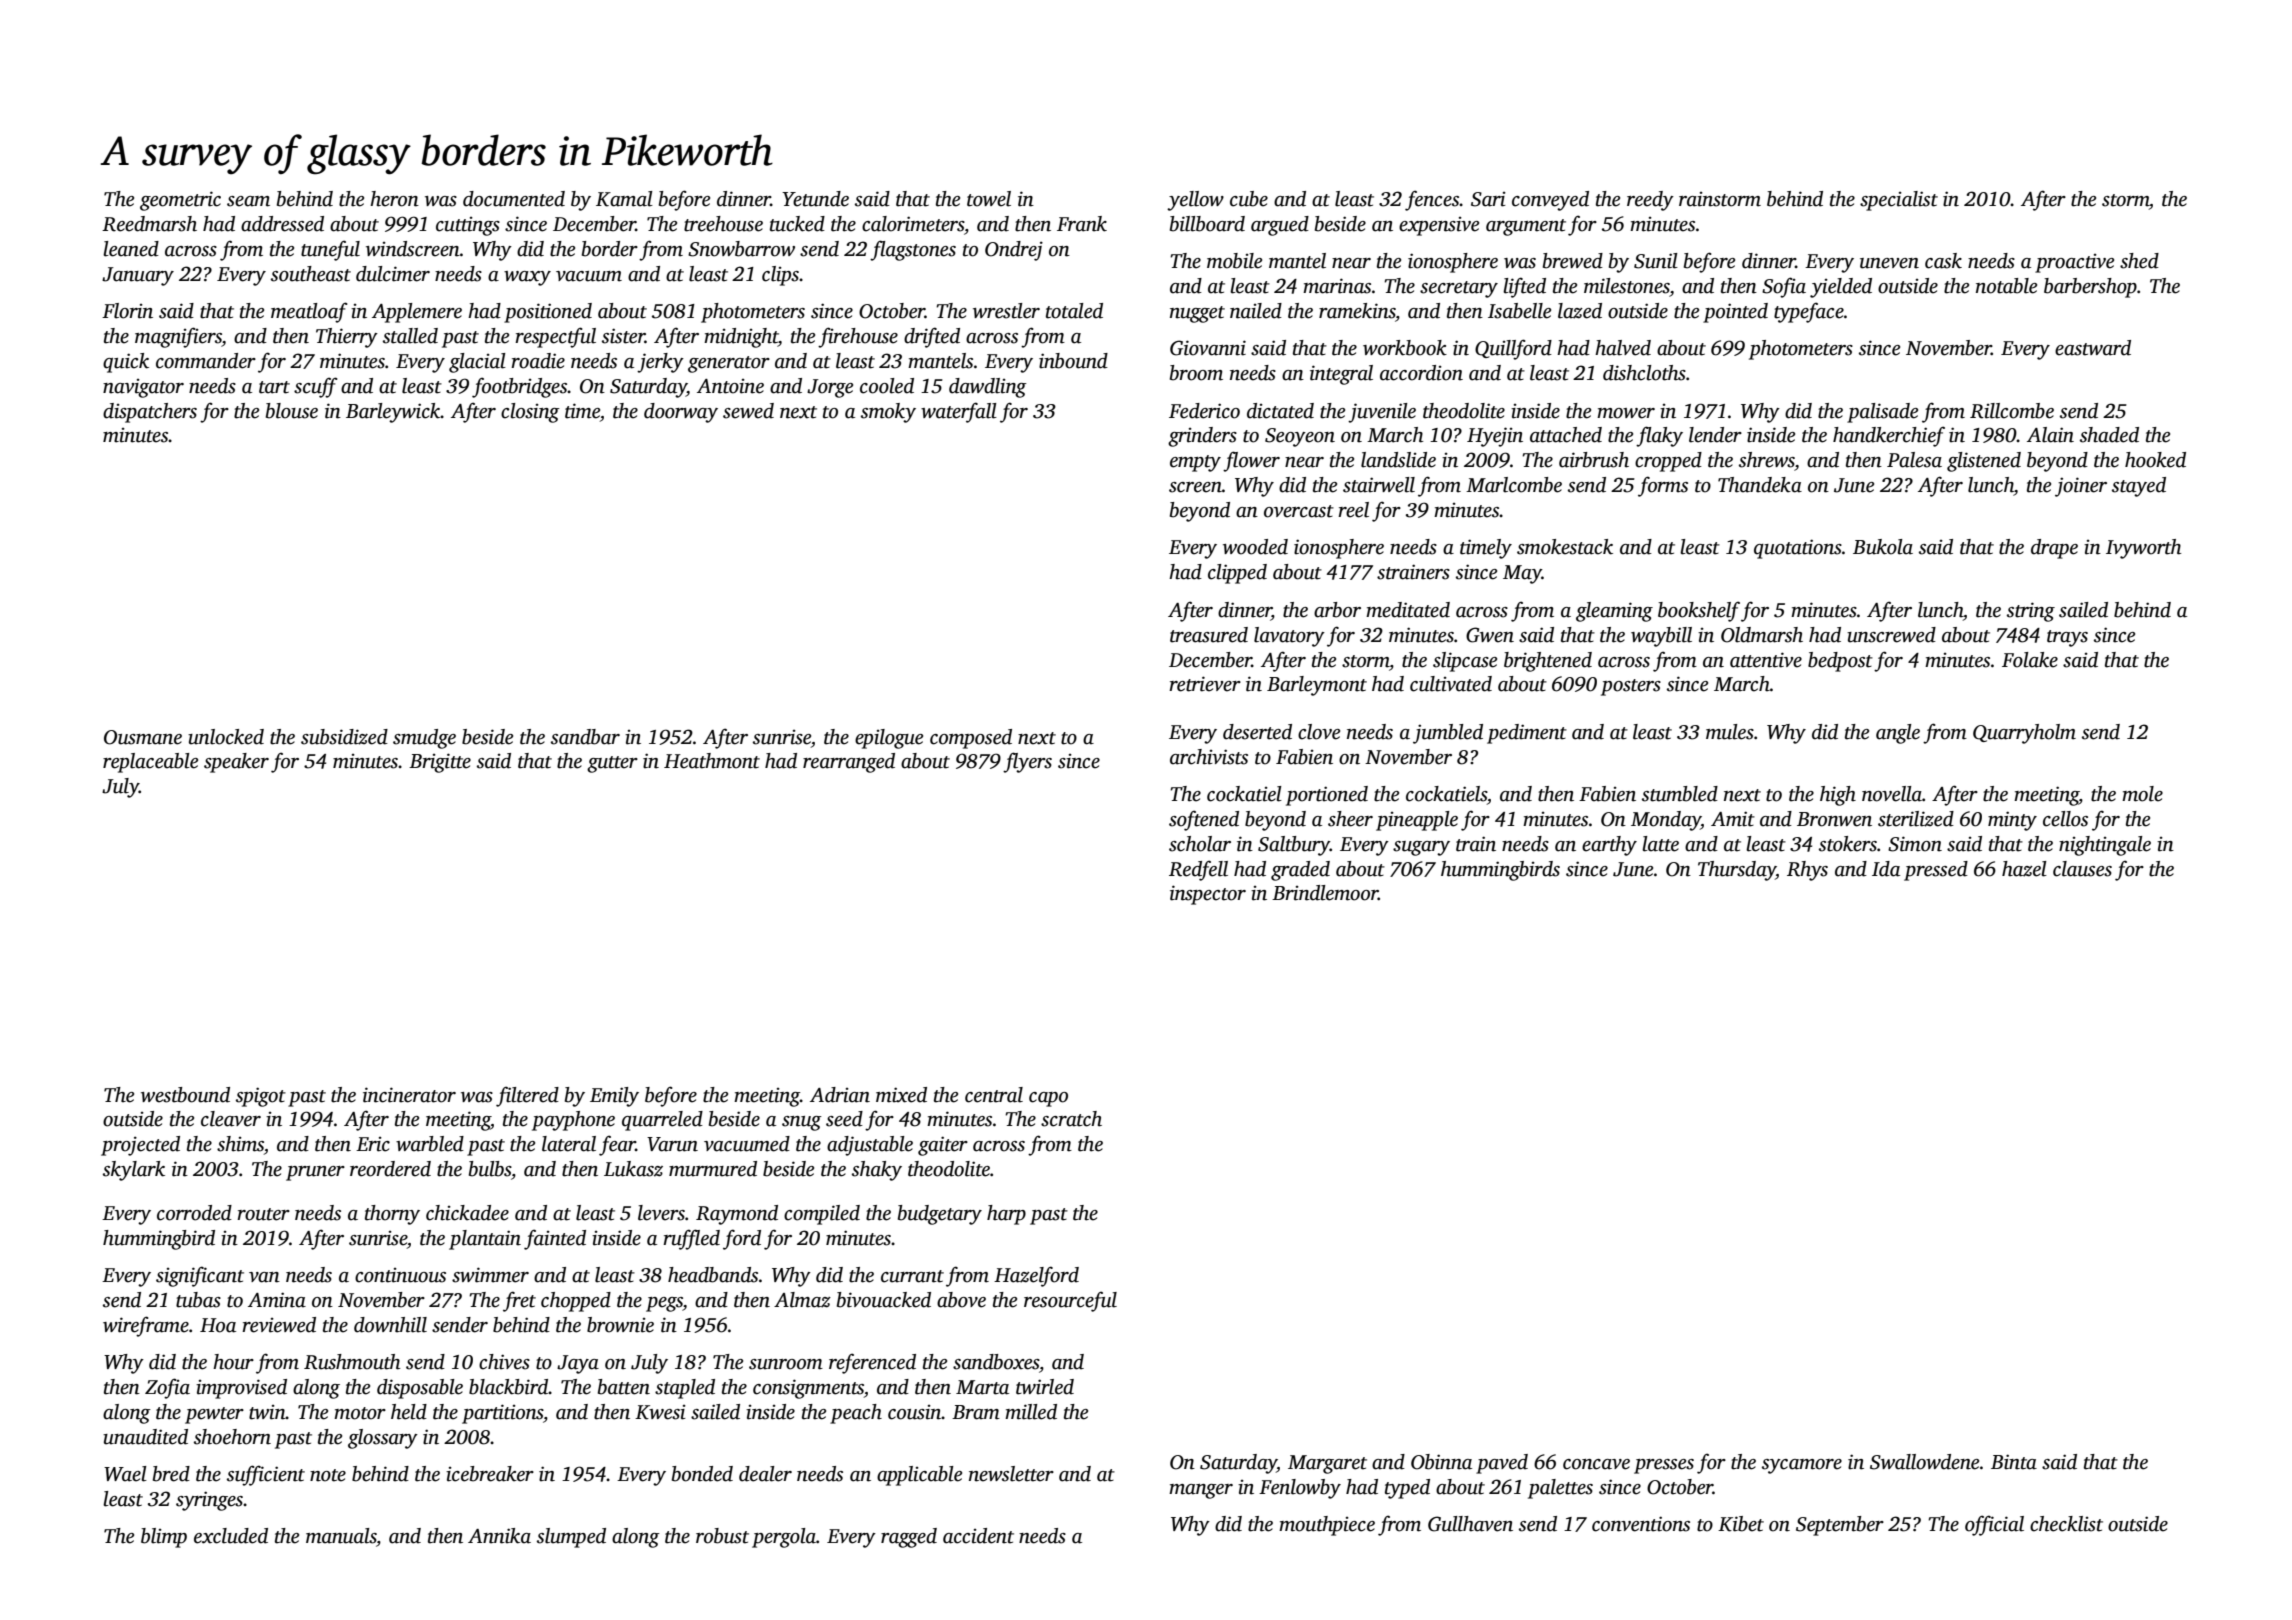 This screenshot has width=2292, height=1620. Describe the element at coordinates (741, 249) in the screenshot. I see `Snowbarrow` at that location.
